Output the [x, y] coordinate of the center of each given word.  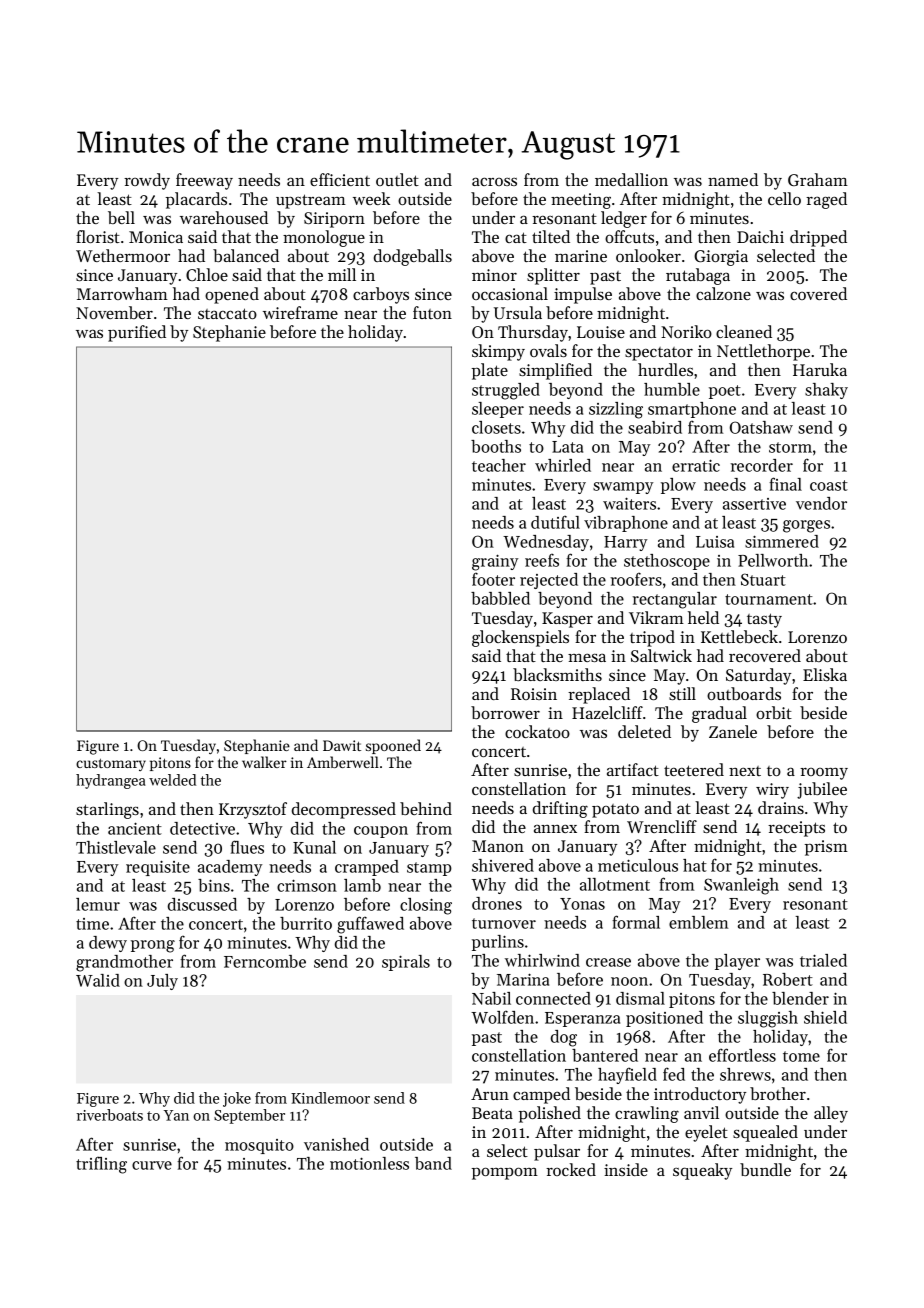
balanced [246, 255]
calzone [723, 293]
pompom [505, 1173]
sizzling [616, 410]
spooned [393, 746]
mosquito [259, 1146]
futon [432, 312]
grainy [495, 562]
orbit [774, 712]
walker [264, 762]
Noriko [686, 331]
